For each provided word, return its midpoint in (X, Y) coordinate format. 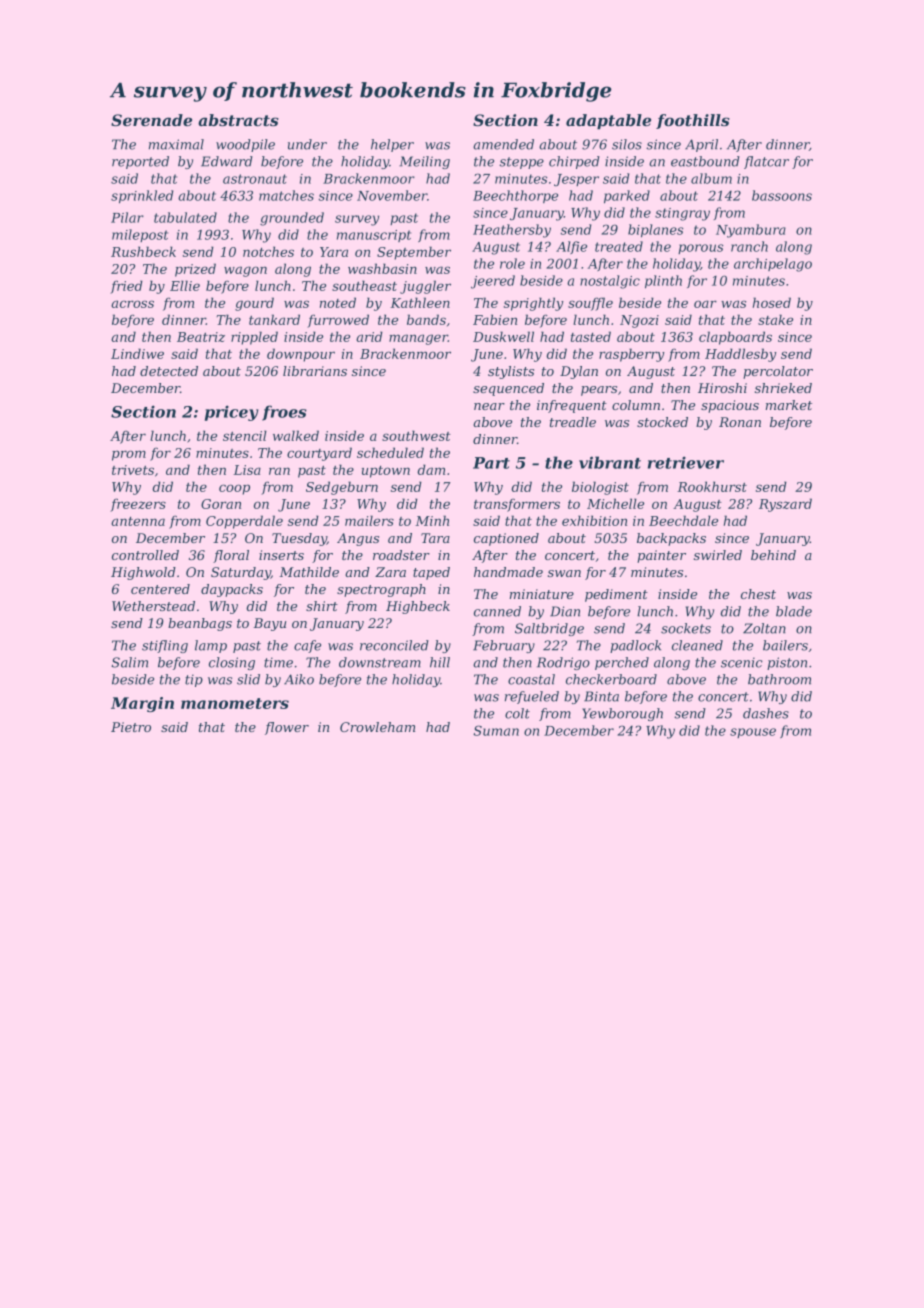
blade (794, 611)
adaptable (608, 121)
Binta (601, 696)
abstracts (238, 120)
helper (392, 145)
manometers (235, 703)
